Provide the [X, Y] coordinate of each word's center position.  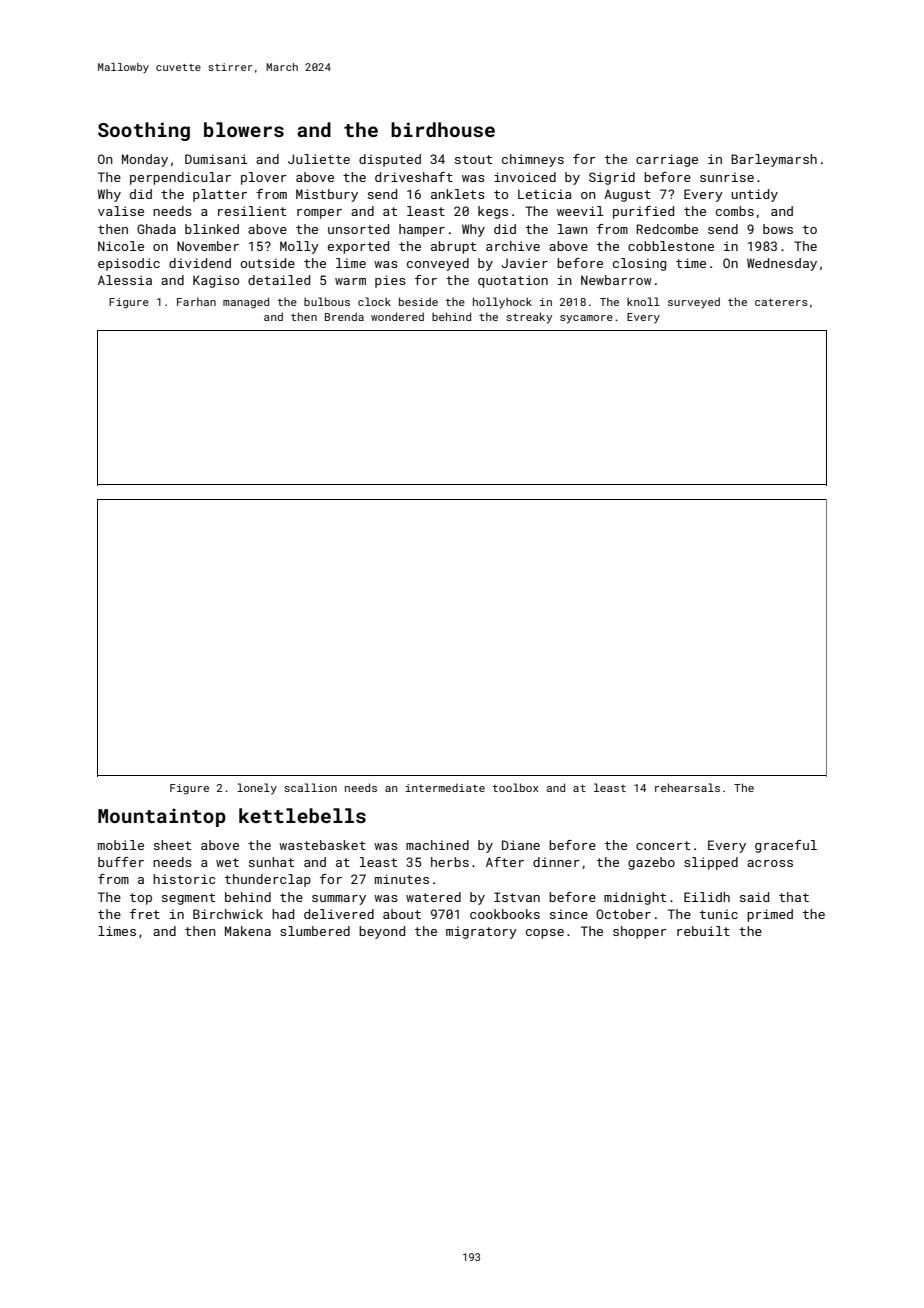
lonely [257, 789]
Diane [521, 845]
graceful [786, 846]
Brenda [344, 316]
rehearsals [687, 787]
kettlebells [302, 815]
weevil [580, 211]
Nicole [121, 246]
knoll [643, 301]
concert [663, 845]
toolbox [516, 787]
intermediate [445, 787]
